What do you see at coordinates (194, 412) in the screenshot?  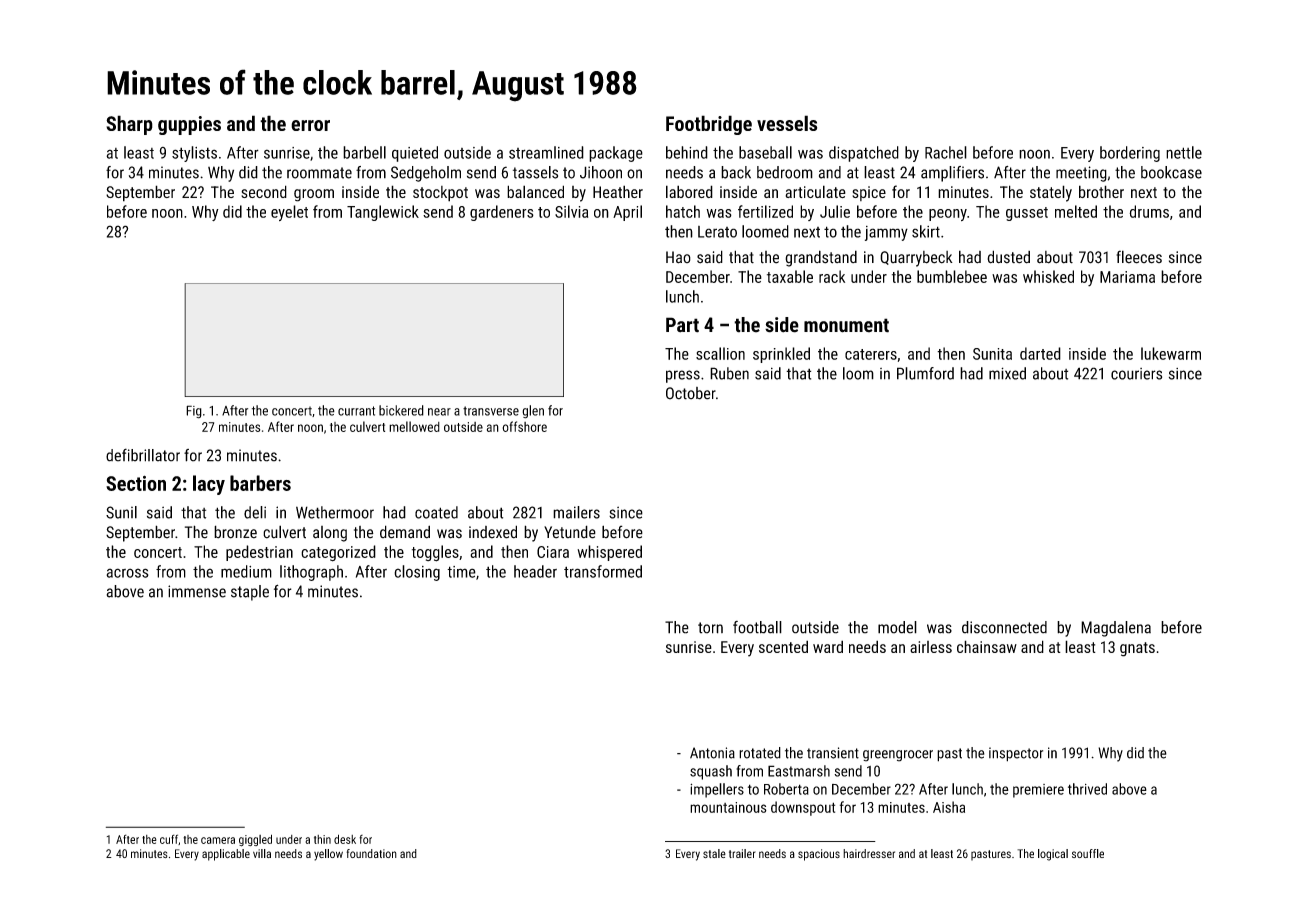 I see `Fig` at bounding box center [194, 412].
